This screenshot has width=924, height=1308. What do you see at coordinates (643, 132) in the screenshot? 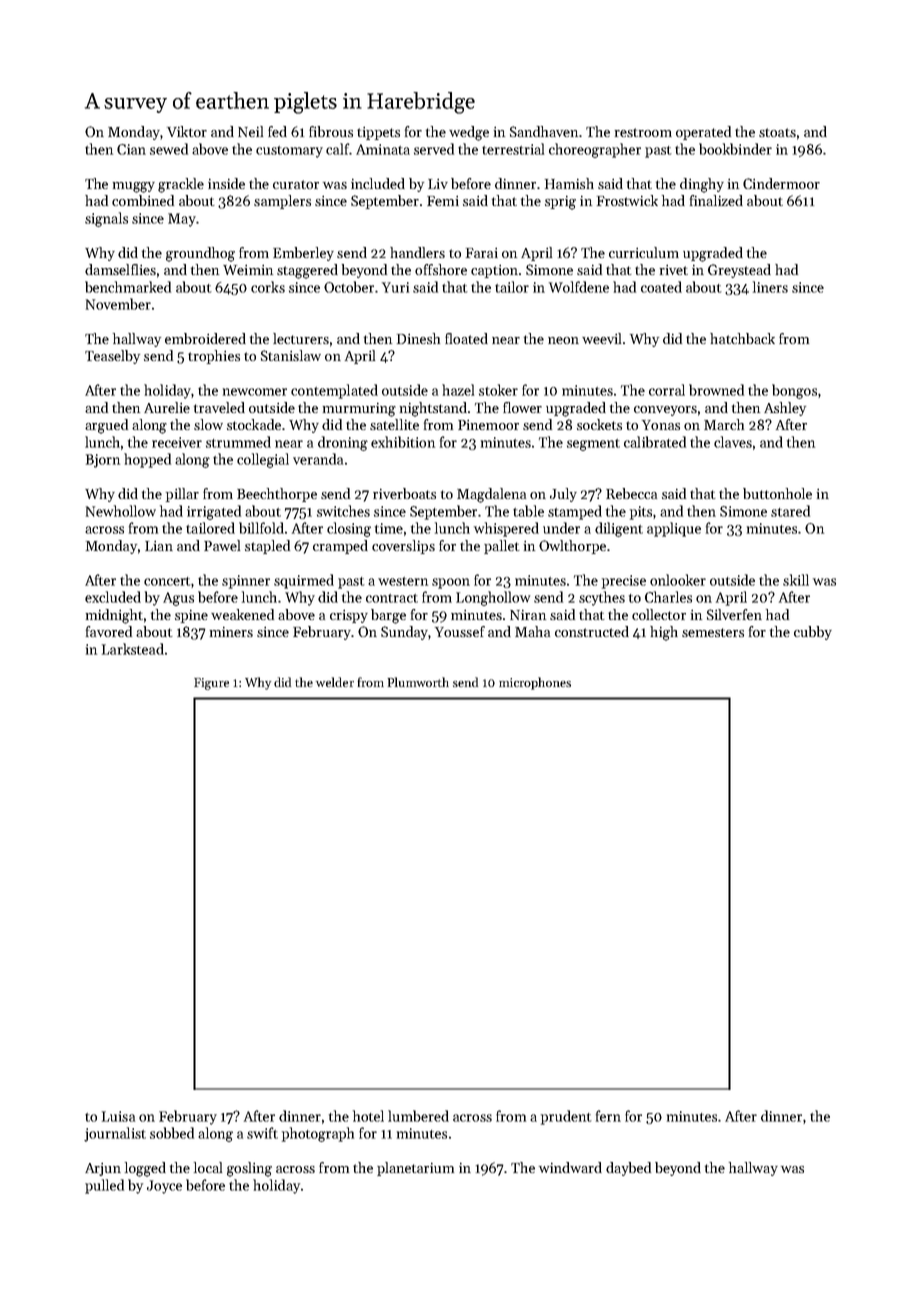
I see `restroom` at bounding box center [643, 132].
